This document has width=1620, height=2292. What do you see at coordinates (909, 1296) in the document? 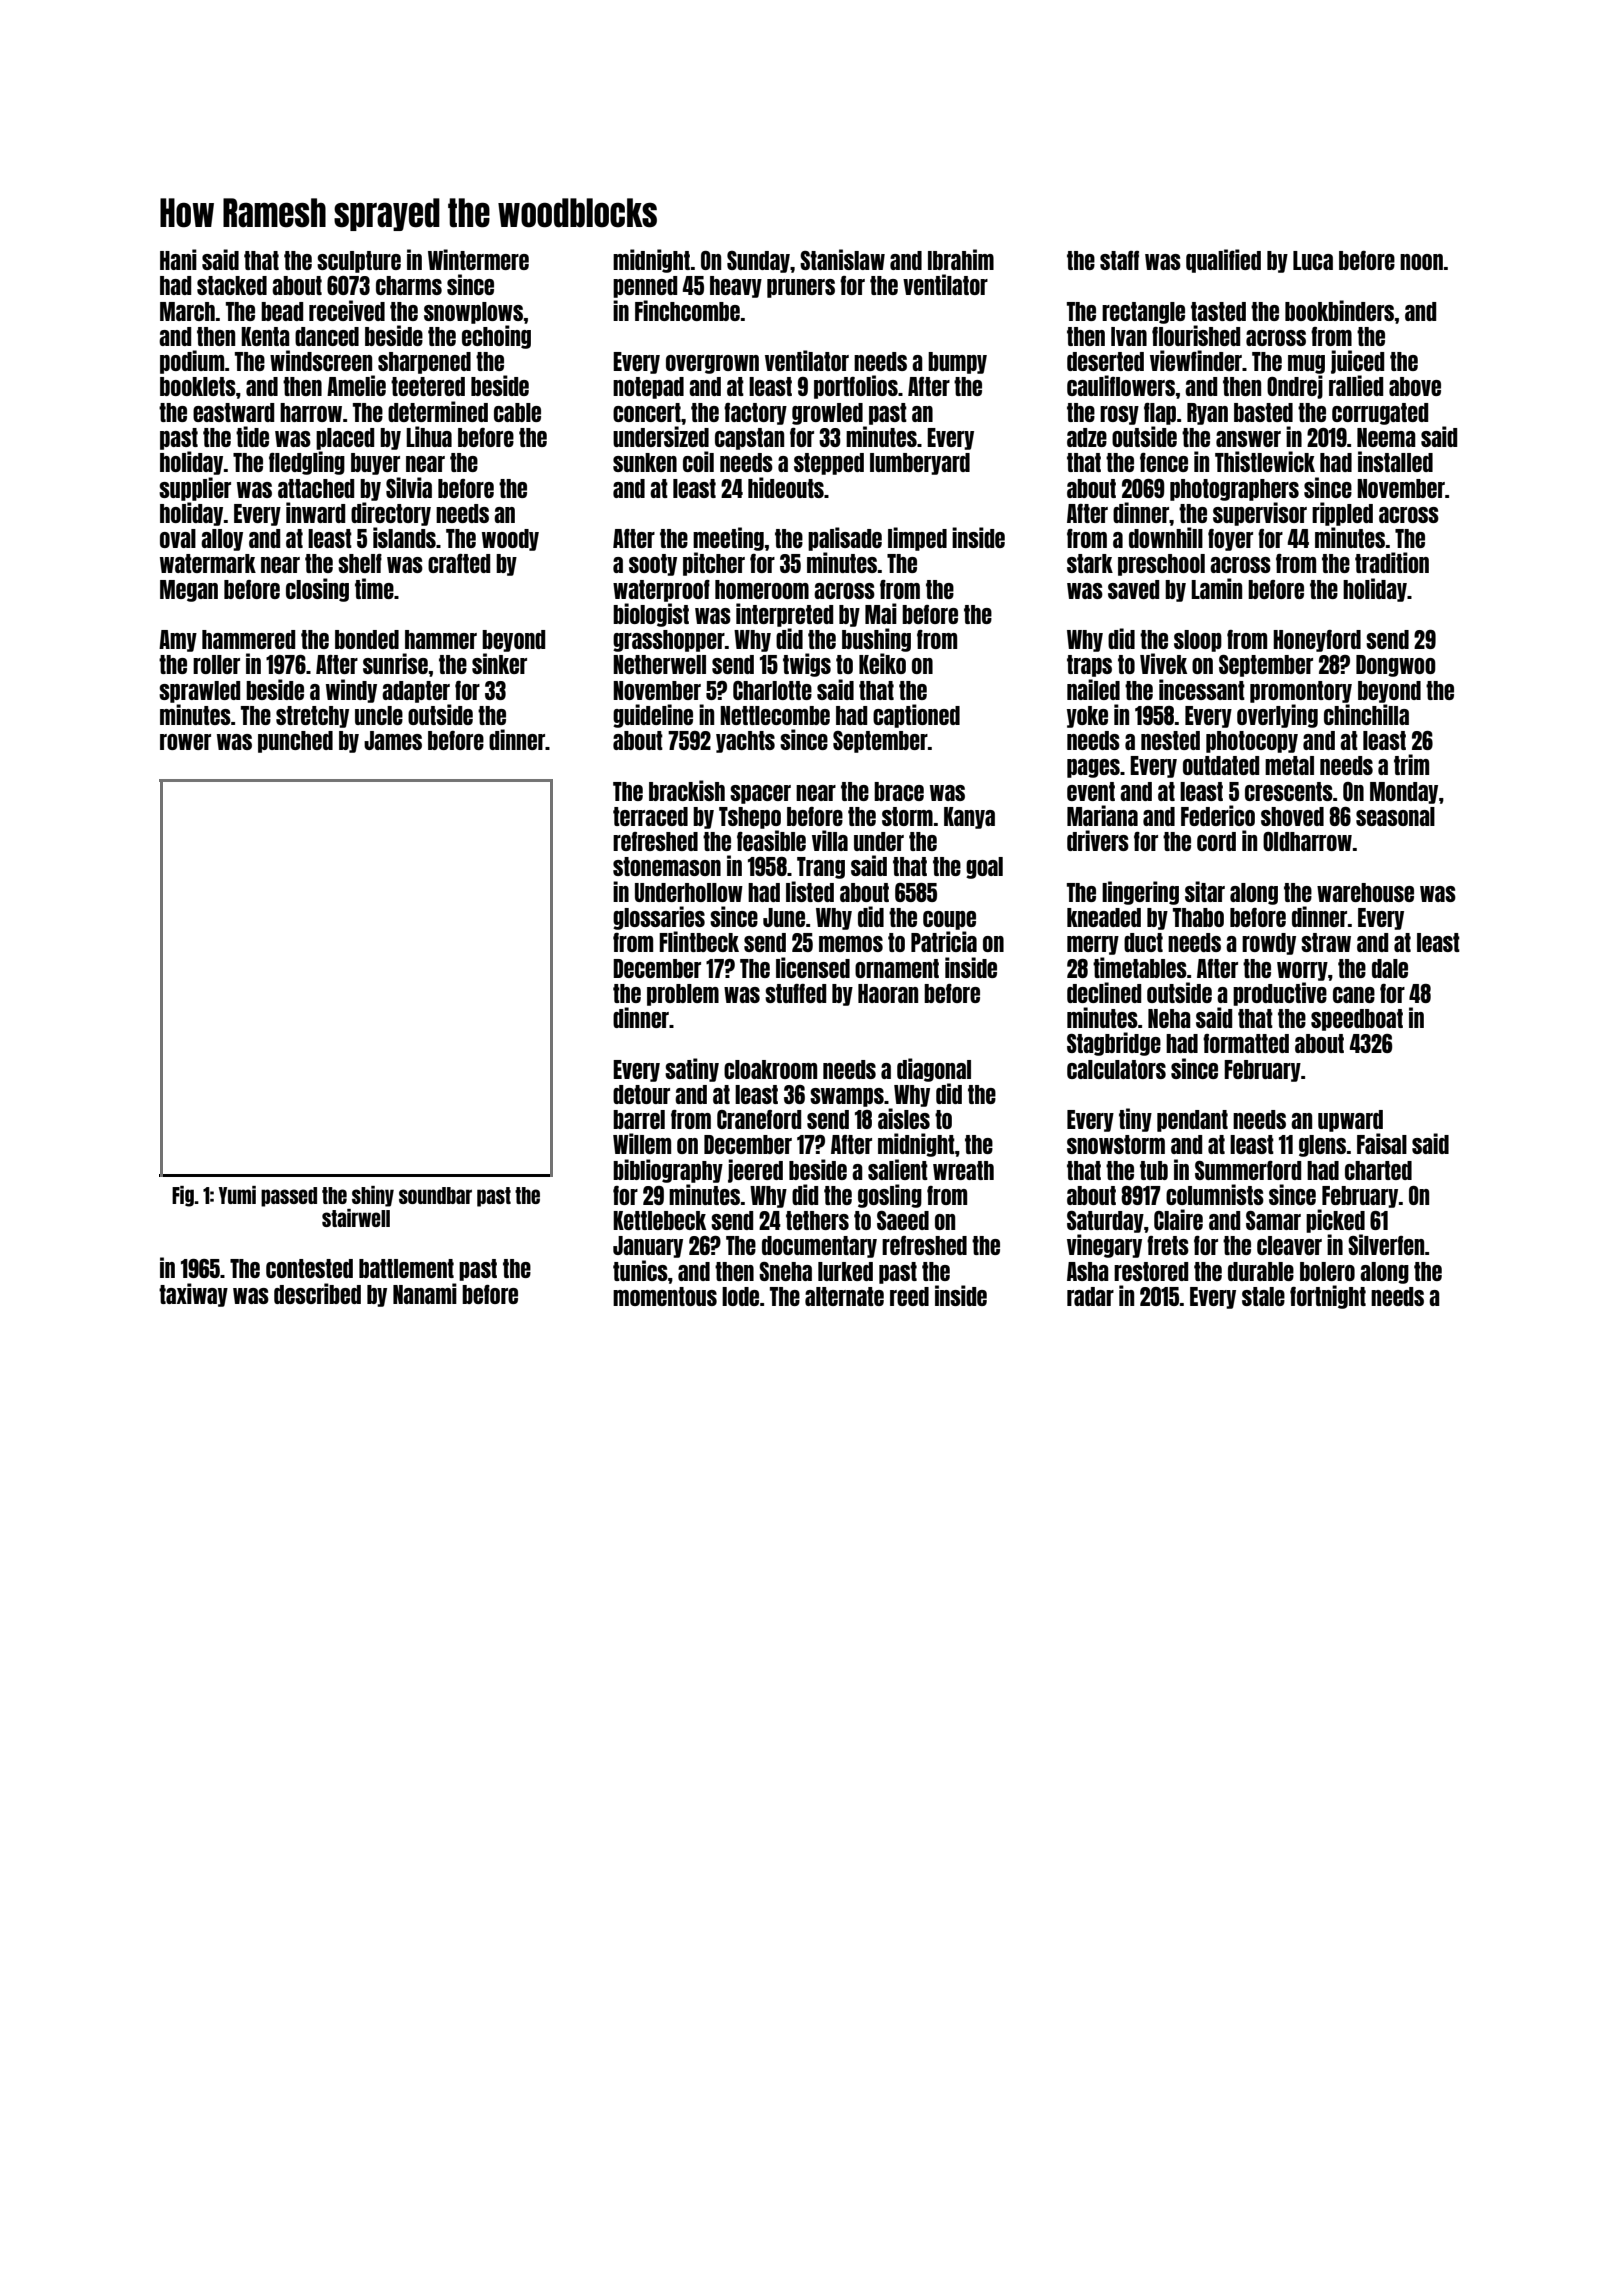
I see `reed` at bounding box center [909, 1296].
